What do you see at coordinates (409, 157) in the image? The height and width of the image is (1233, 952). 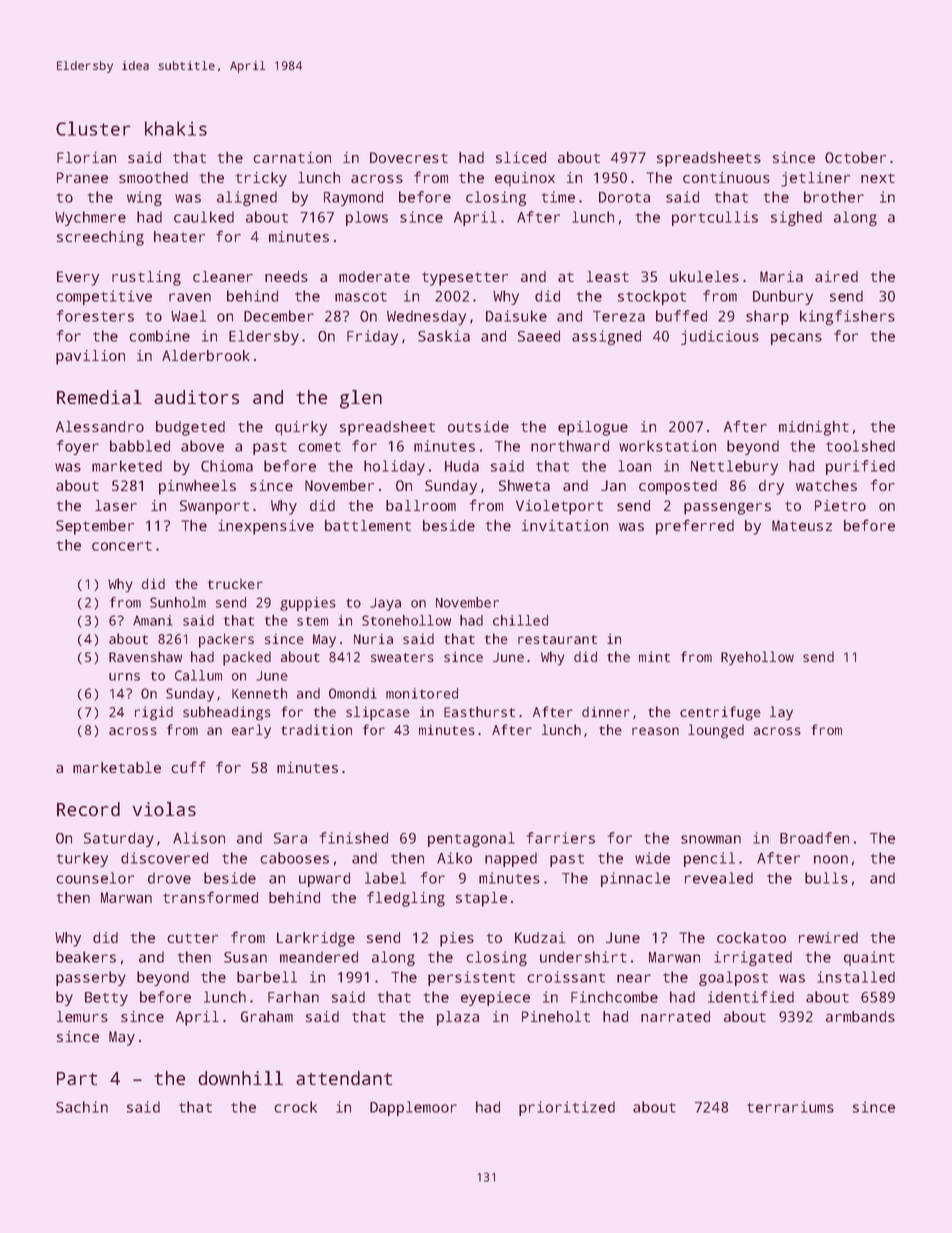 I see `Dovecrest` at bounding box center [409, 157].
